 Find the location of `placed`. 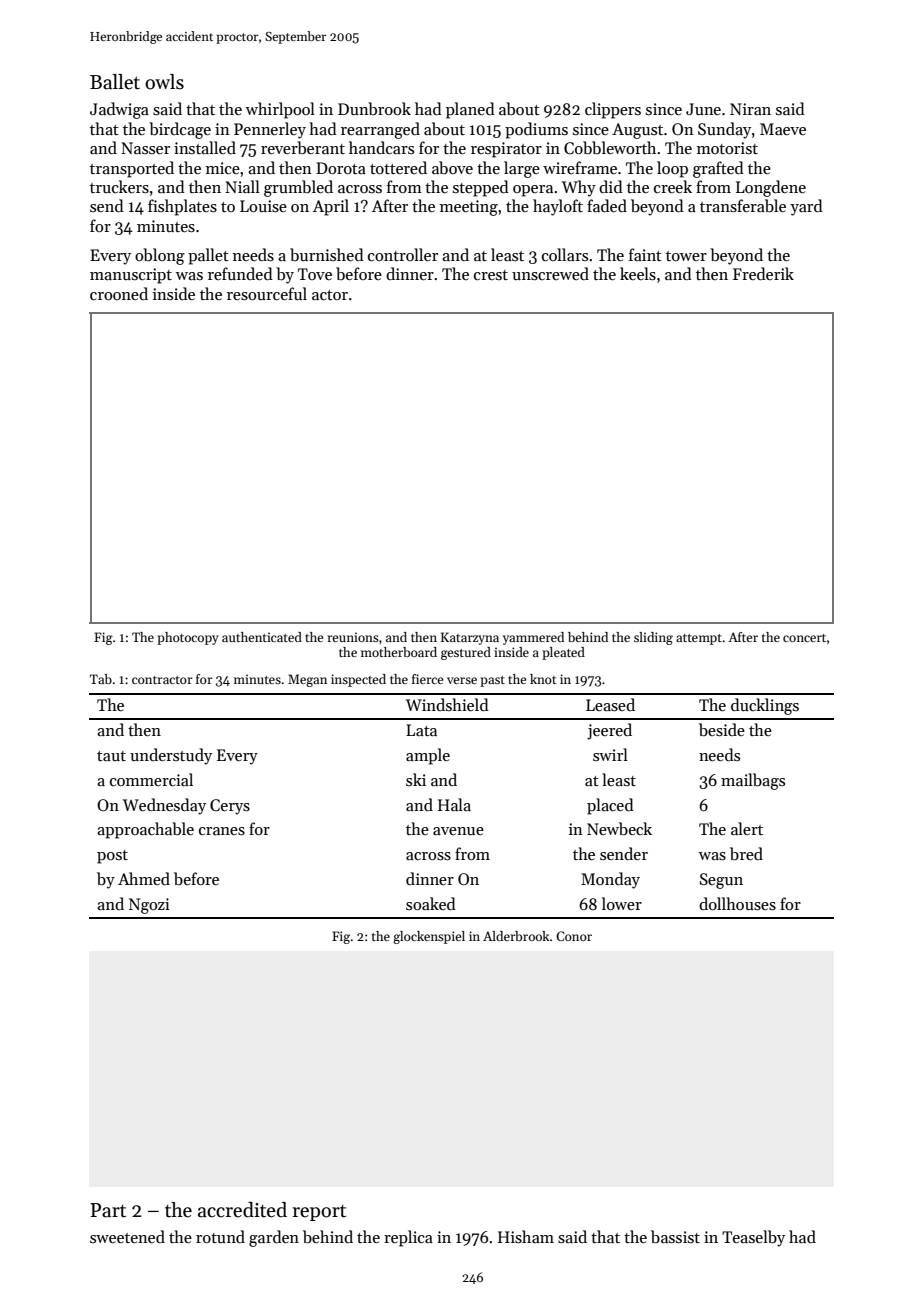

placed is located at coordinates (610, 806).
